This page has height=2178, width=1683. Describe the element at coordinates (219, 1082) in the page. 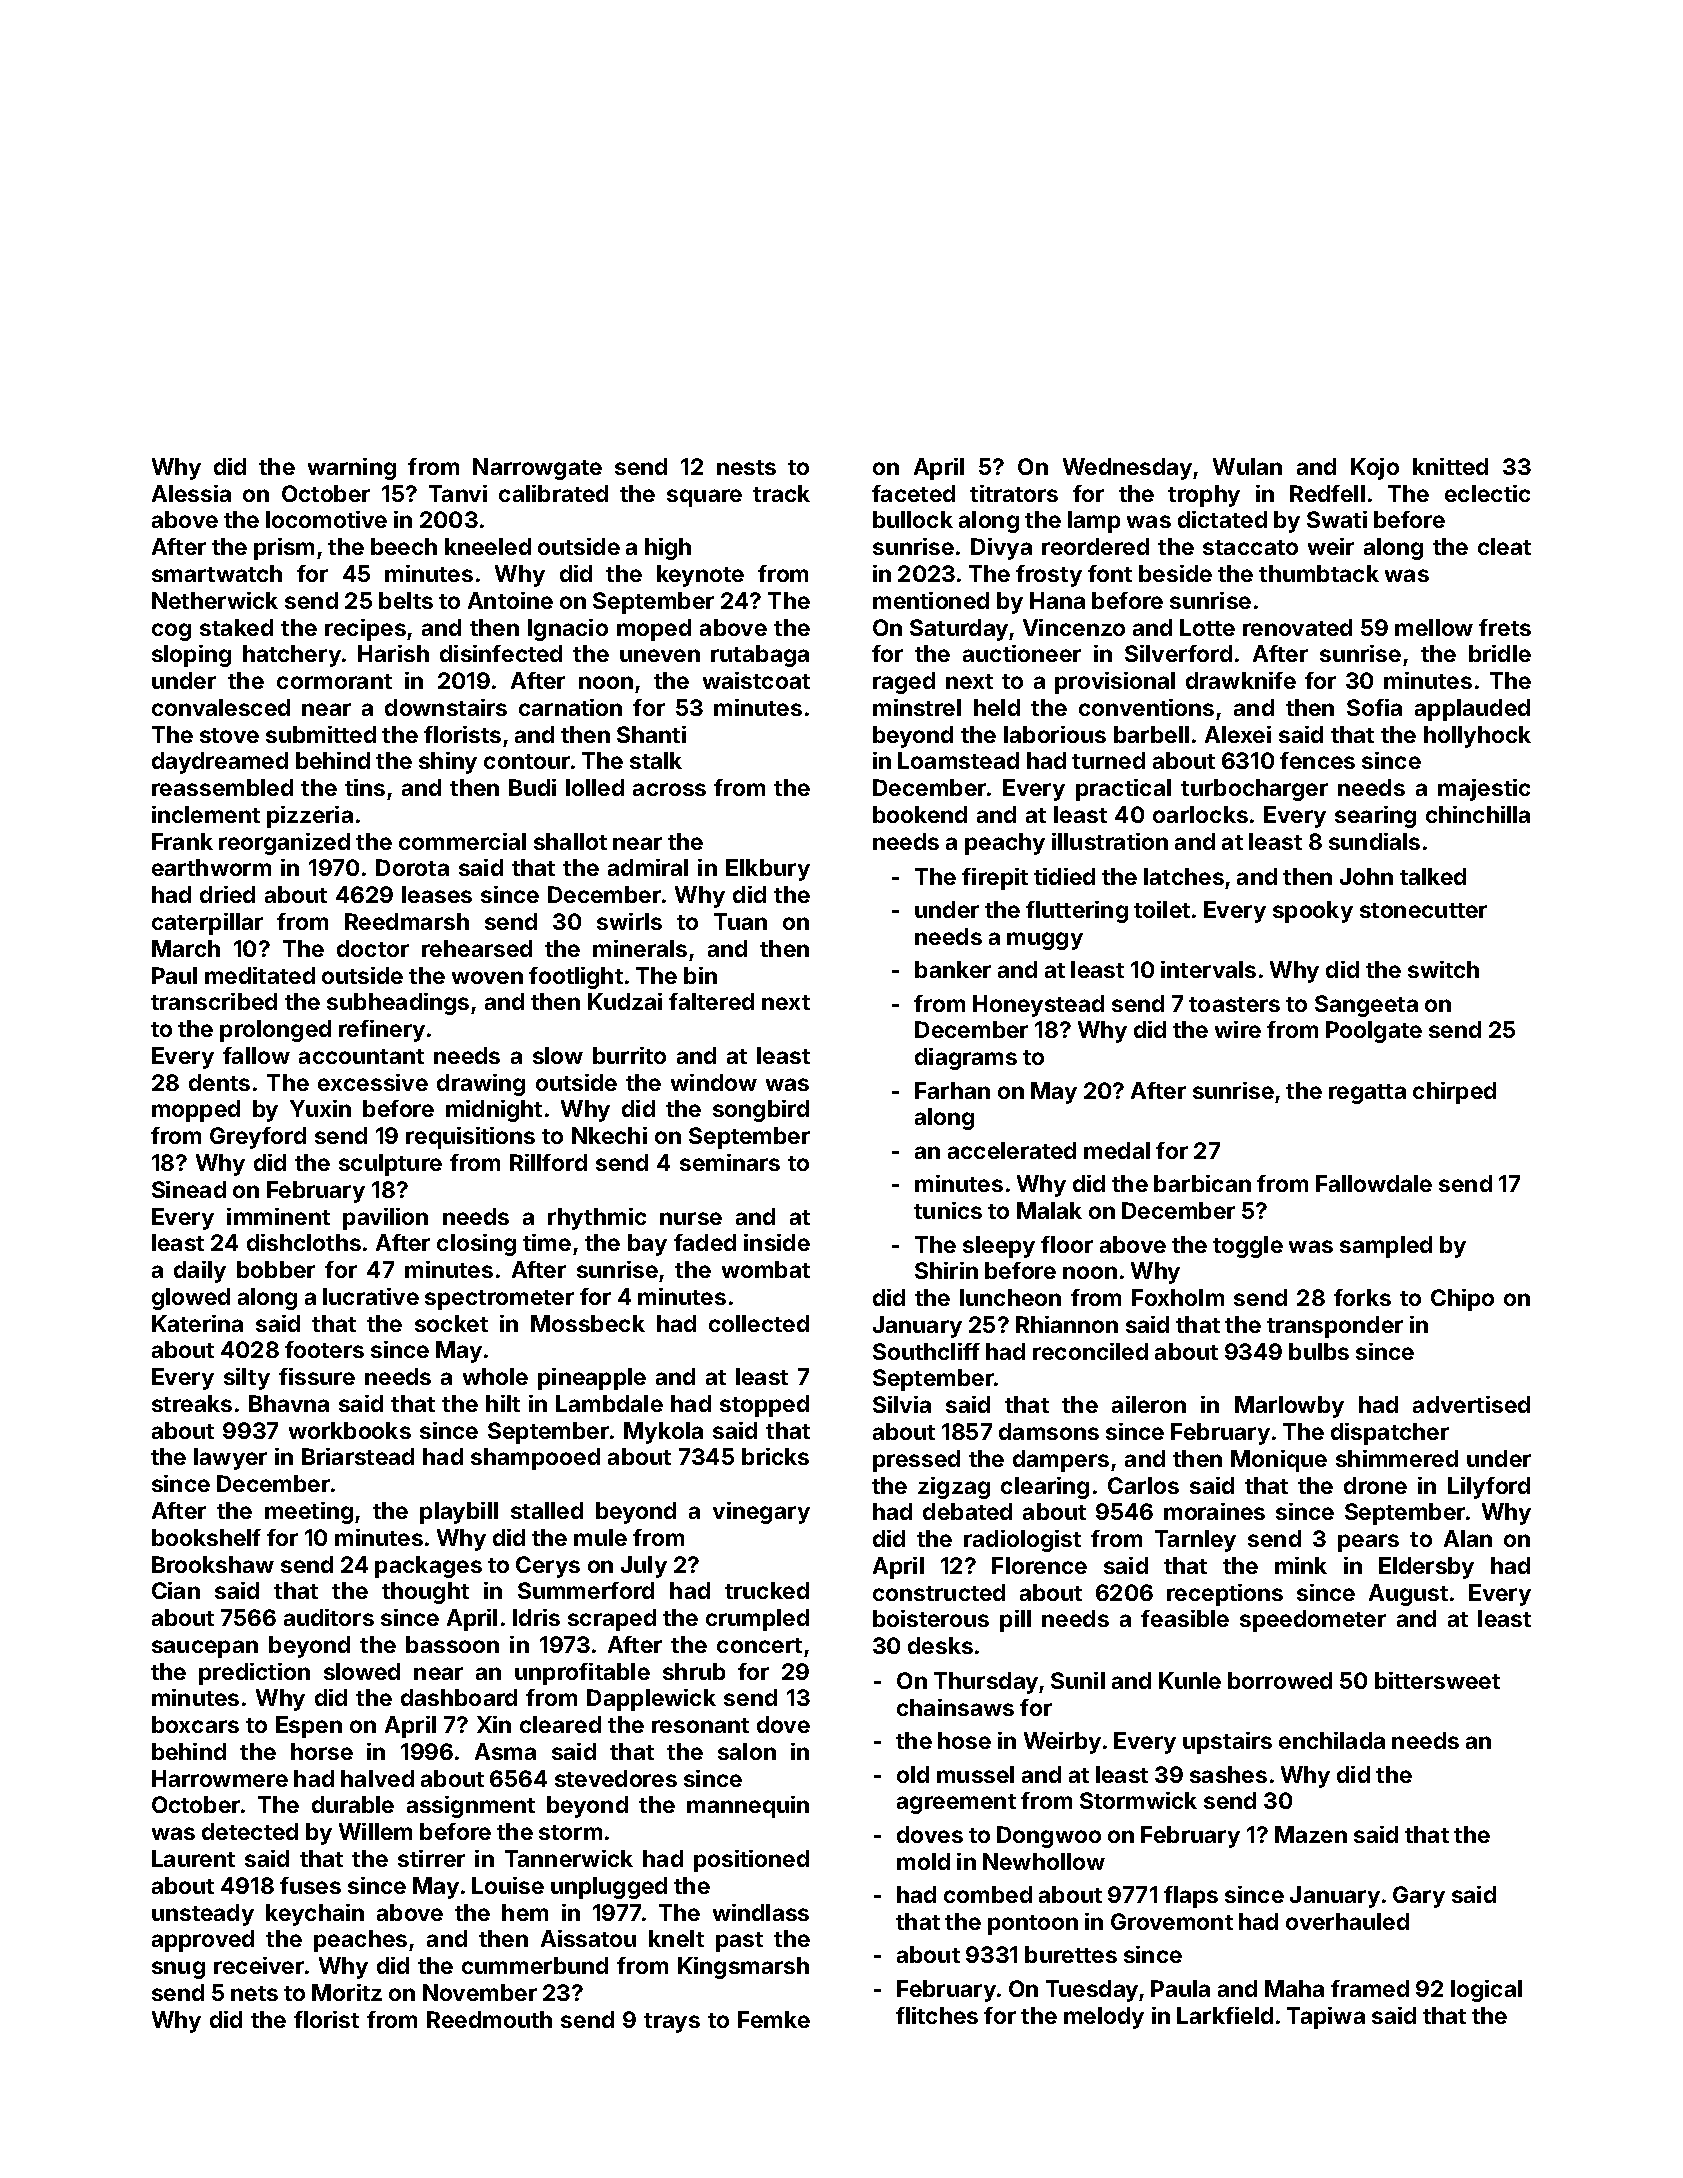

I see `dents` at that location.
